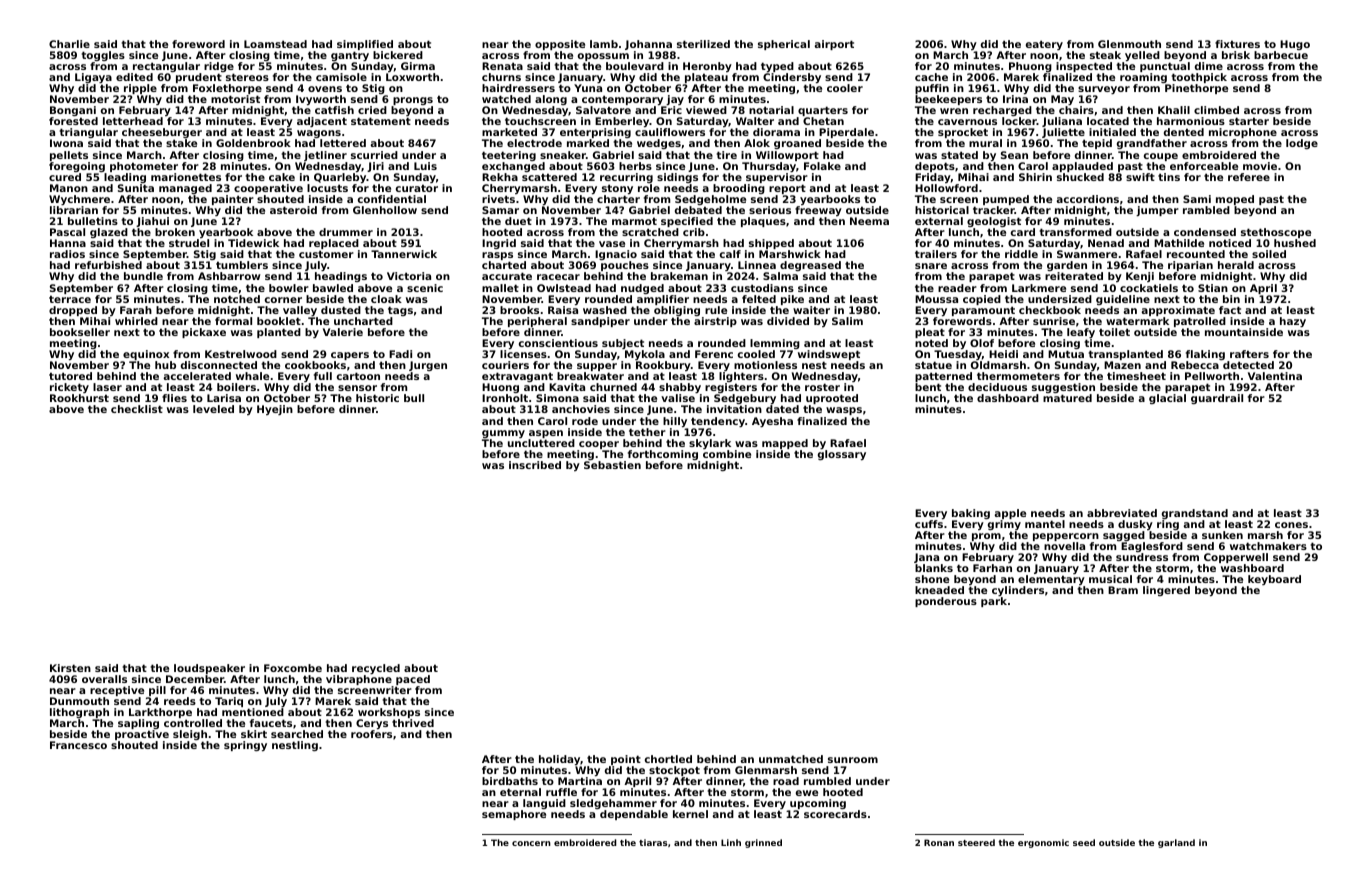 This screenshot has width=1372, height=887. What do you see at coordinates (1084, 67) in the screenshot?
I see `inspected` at bounding box center [1084, 67].
